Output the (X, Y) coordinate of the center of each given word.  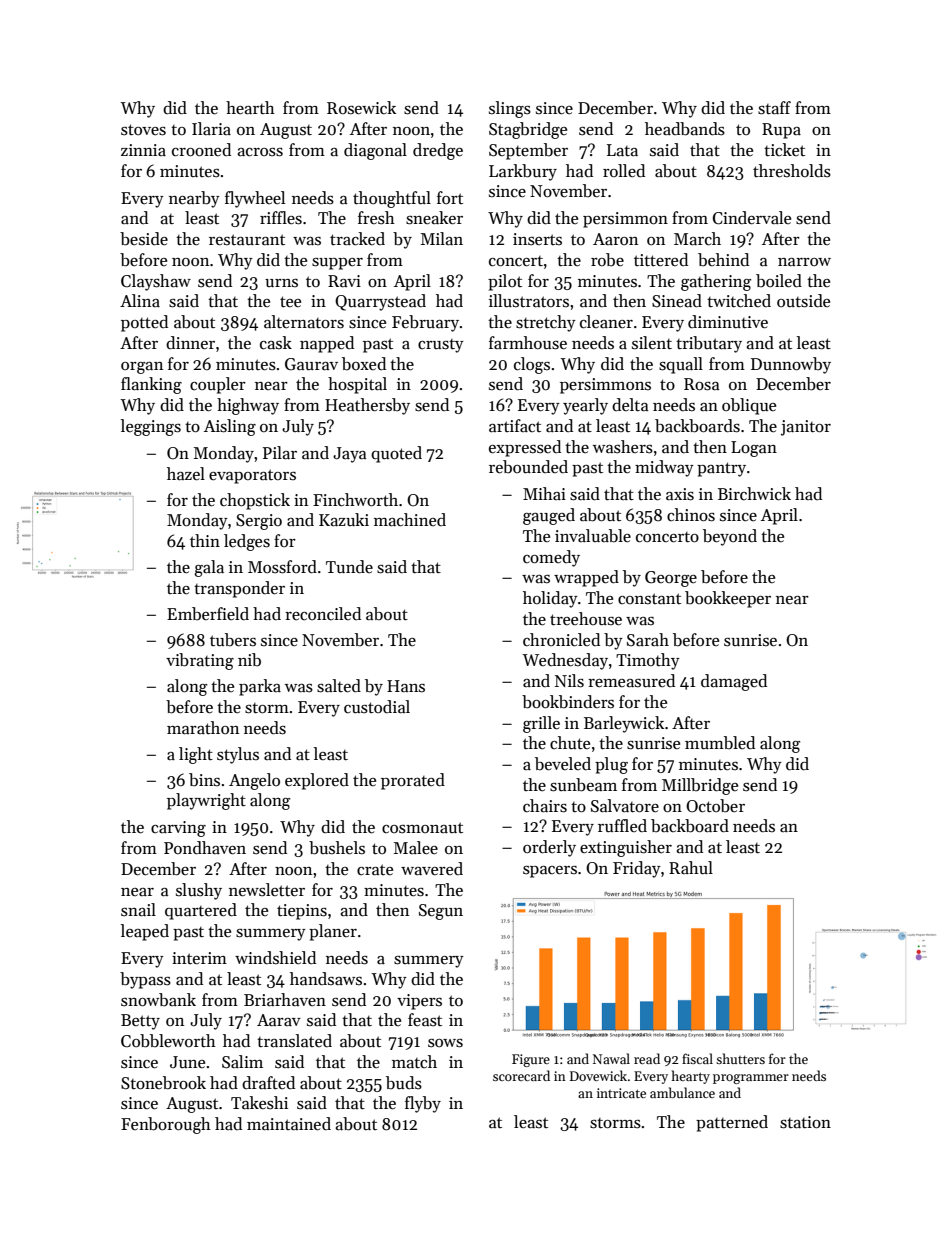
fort (450, 197)
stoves (143, 130)
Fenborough (166, 1125)
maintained (289, 1124)
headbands (685, 129)
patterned (732, 1123)
